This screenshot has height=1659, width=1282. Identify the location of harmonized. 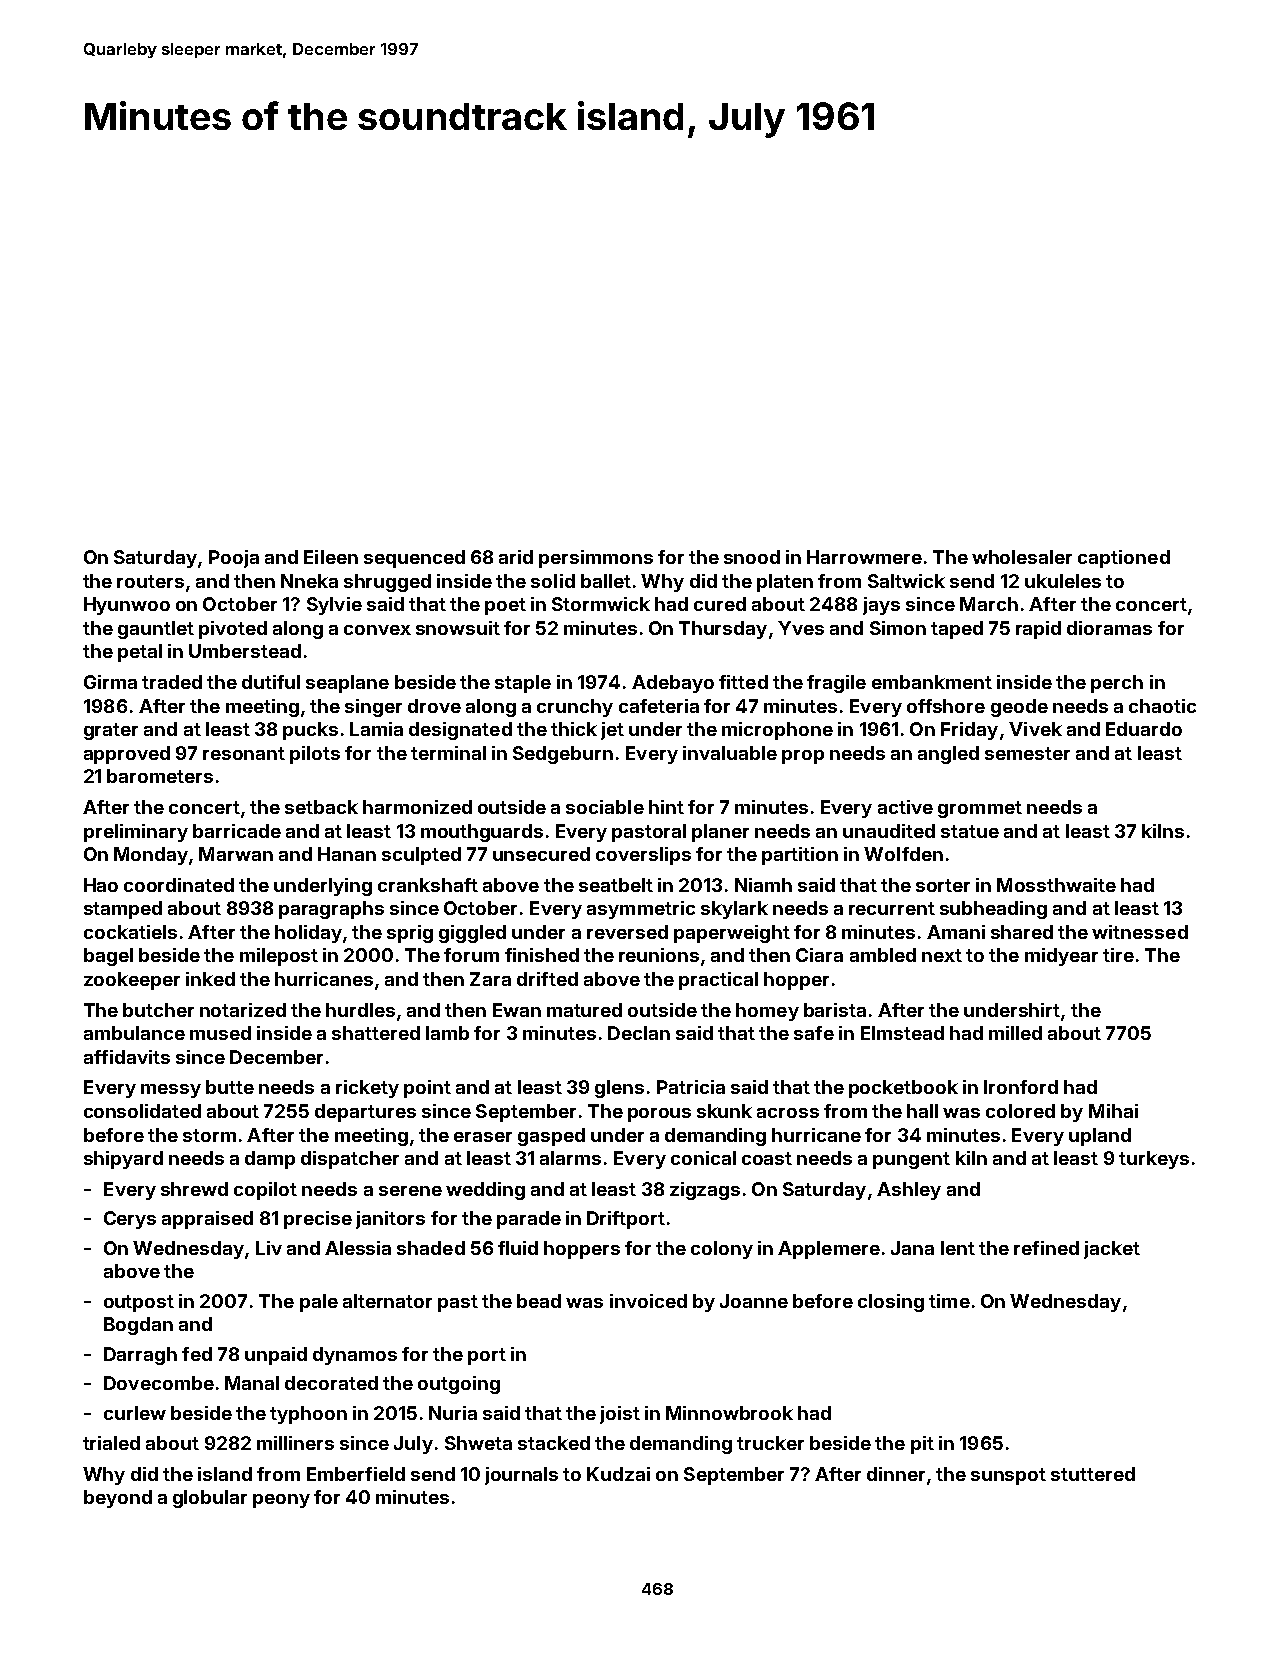
(417, 807).
